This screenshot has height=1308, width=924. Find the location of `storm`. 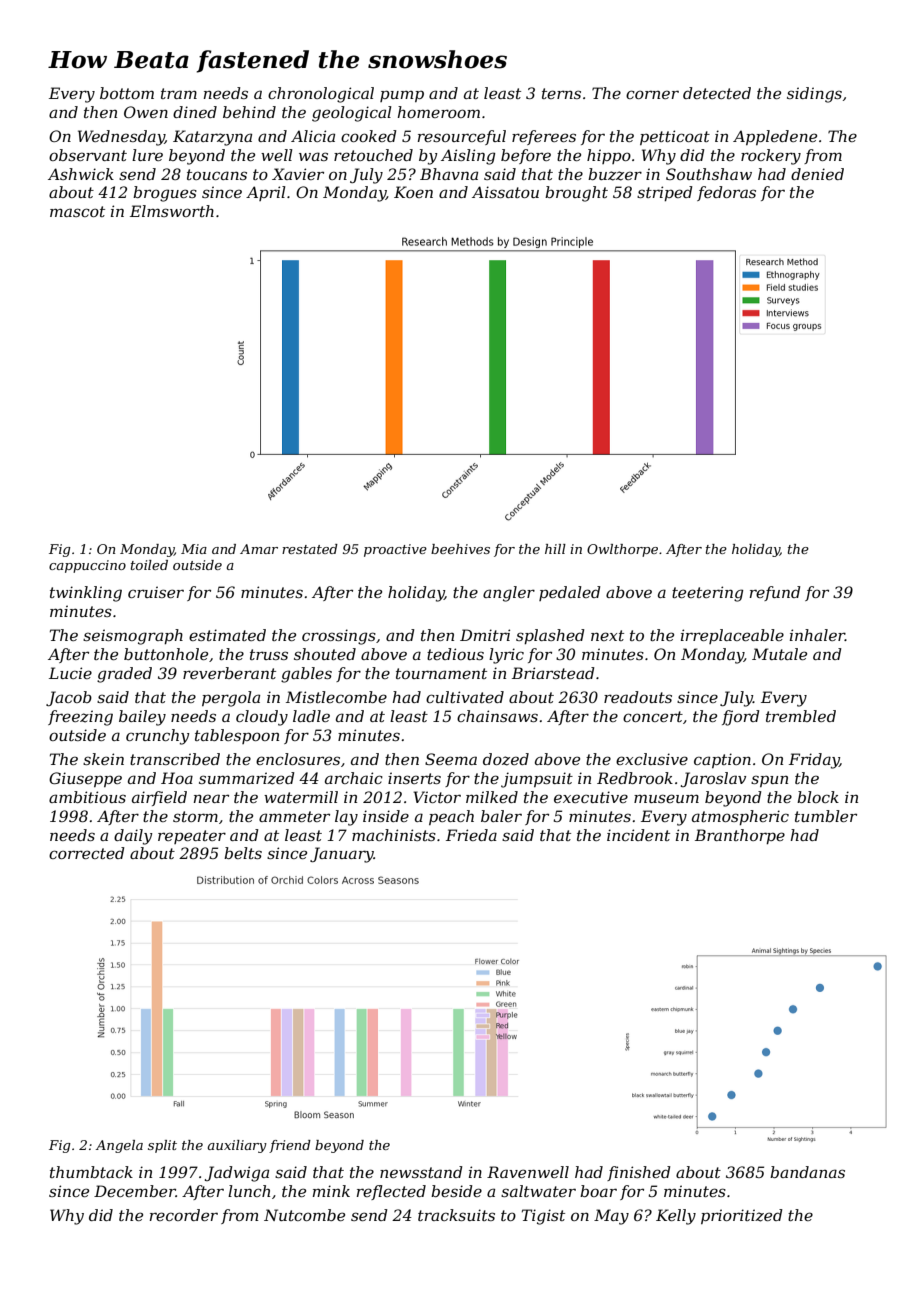

storm is located at coordinates (195, 816).
